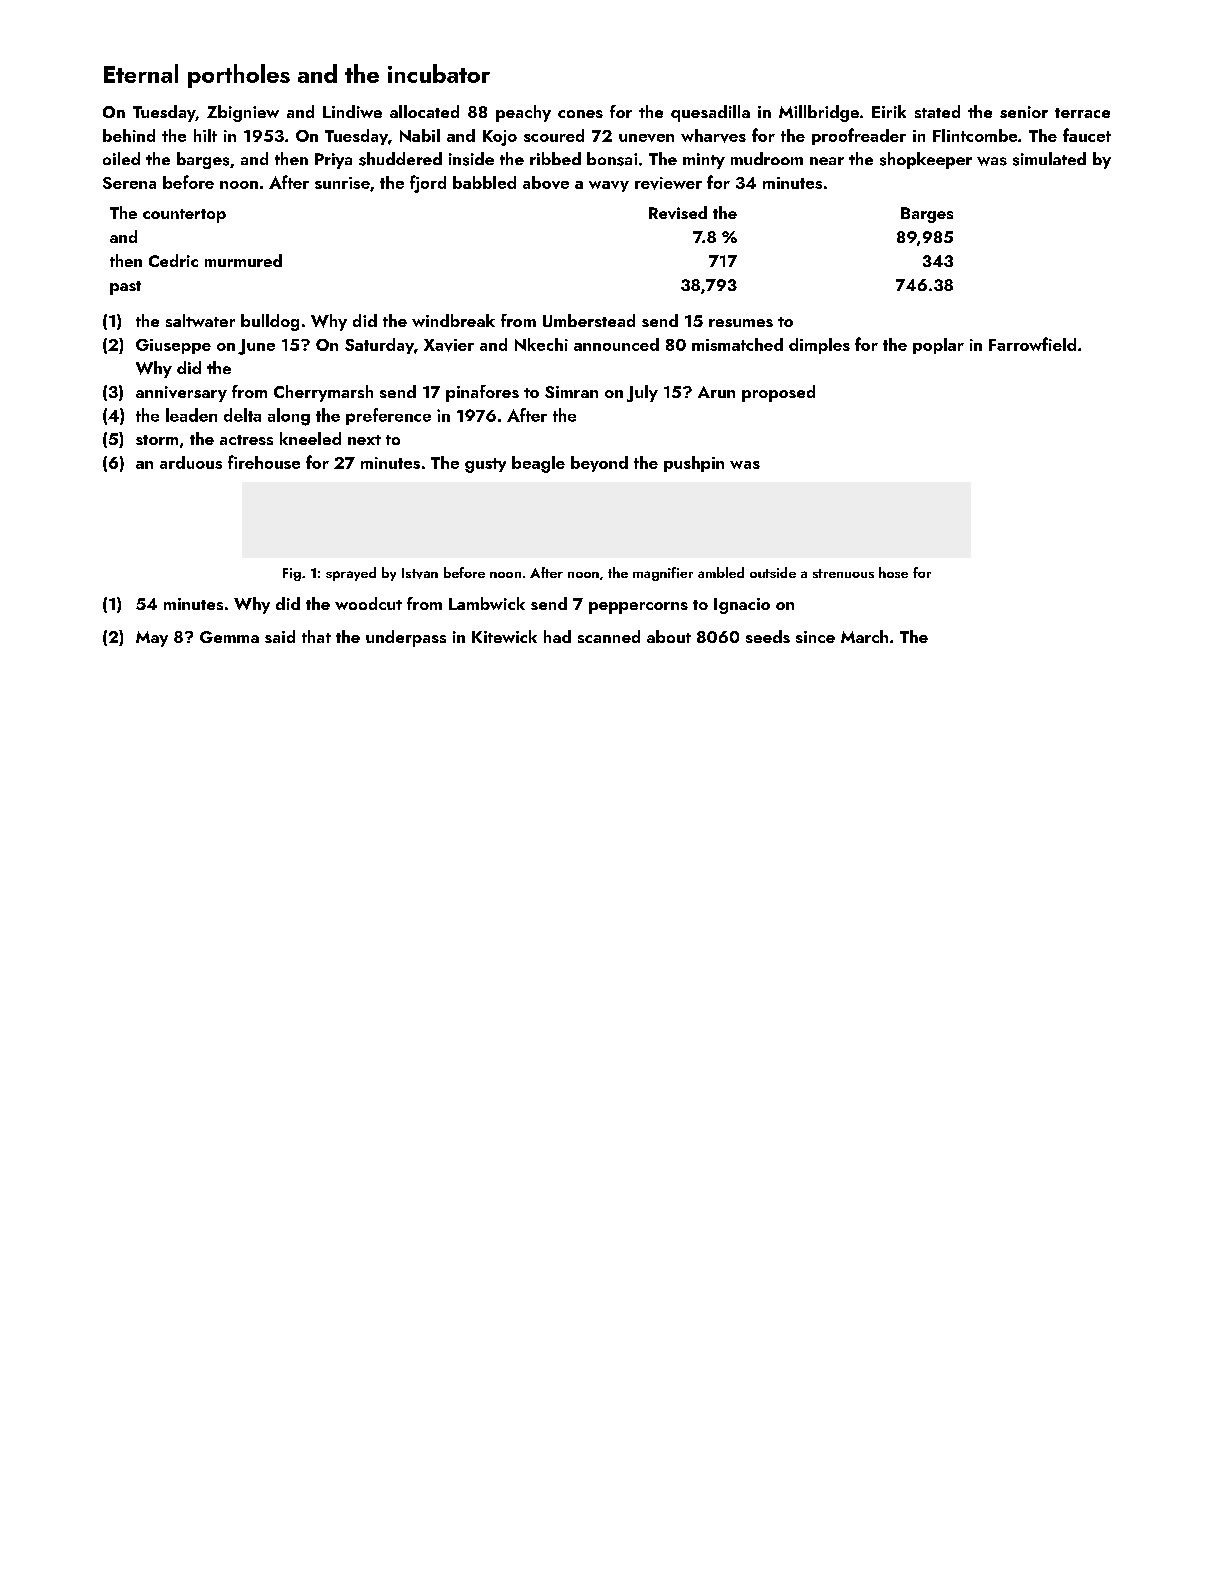  What do you see at coordinates (352, 111) in the screenshot?
I see `Lindiwe` at bounding box center [352, 111].
